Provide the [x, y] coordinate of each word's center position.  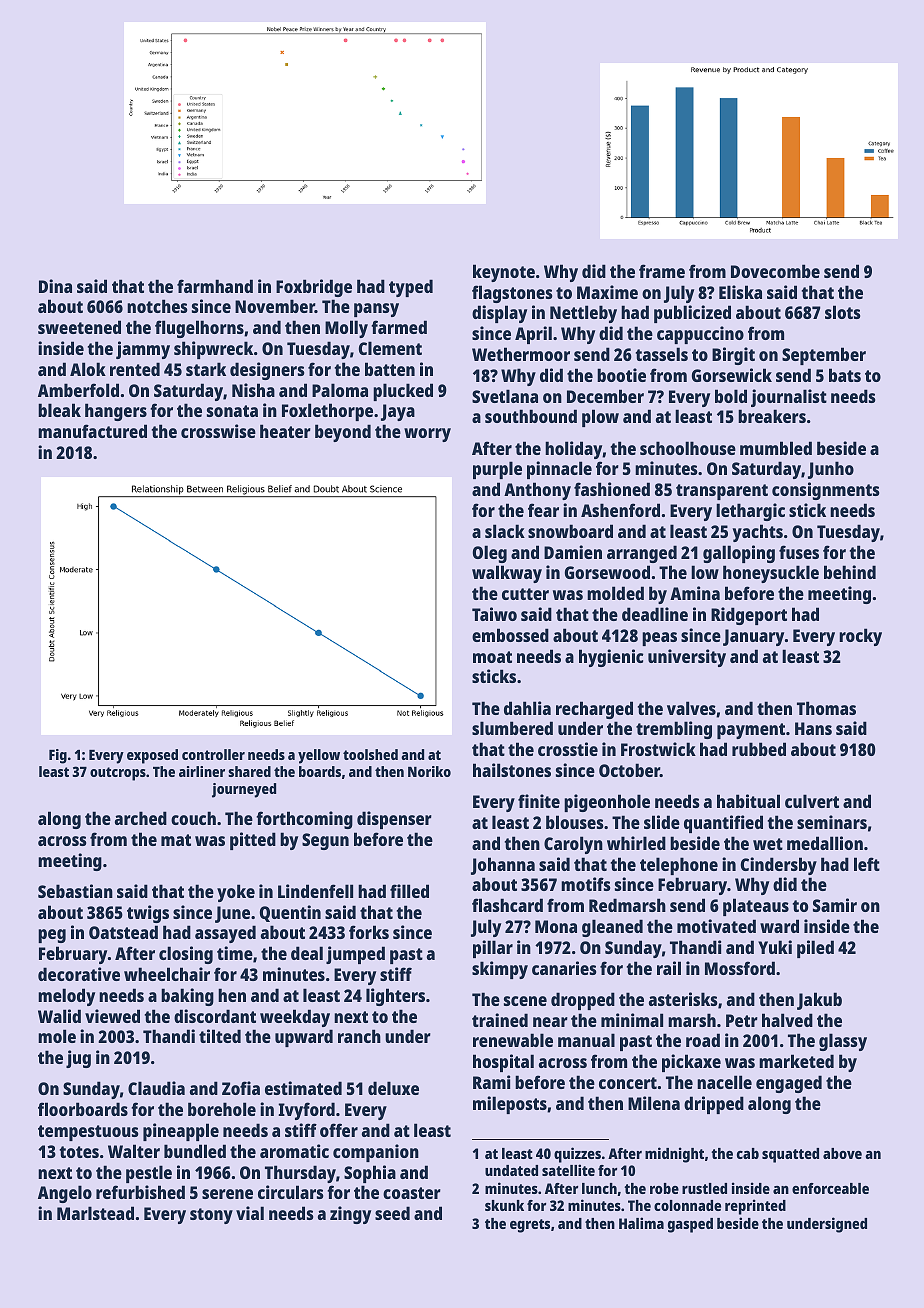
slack [505, 531]
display [499, 314]
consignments [825, 491]
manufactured [92, 431]
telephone [679, 866]
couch [193, 818]
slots [842, 312]
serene [227, 1194]
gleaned [612, 928]
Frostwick [658, 749]
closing [186, 955]
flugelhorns [199, 329]
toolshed [370, 754]
